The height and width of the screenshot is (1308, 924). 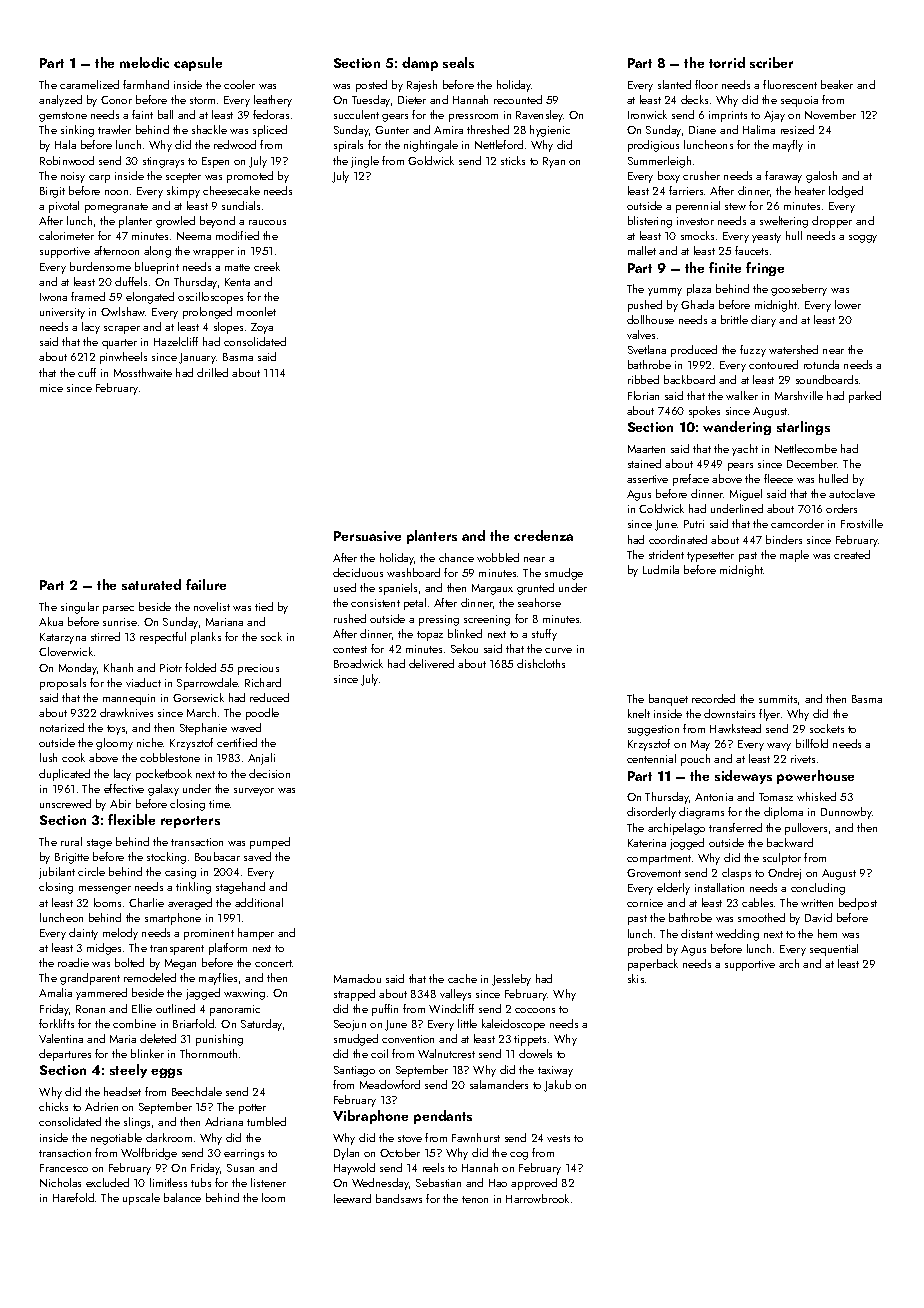 What do you see at coordinates (64, 207) in the screenshot?
I see `pivotal` at bounding box center [64, 207].
